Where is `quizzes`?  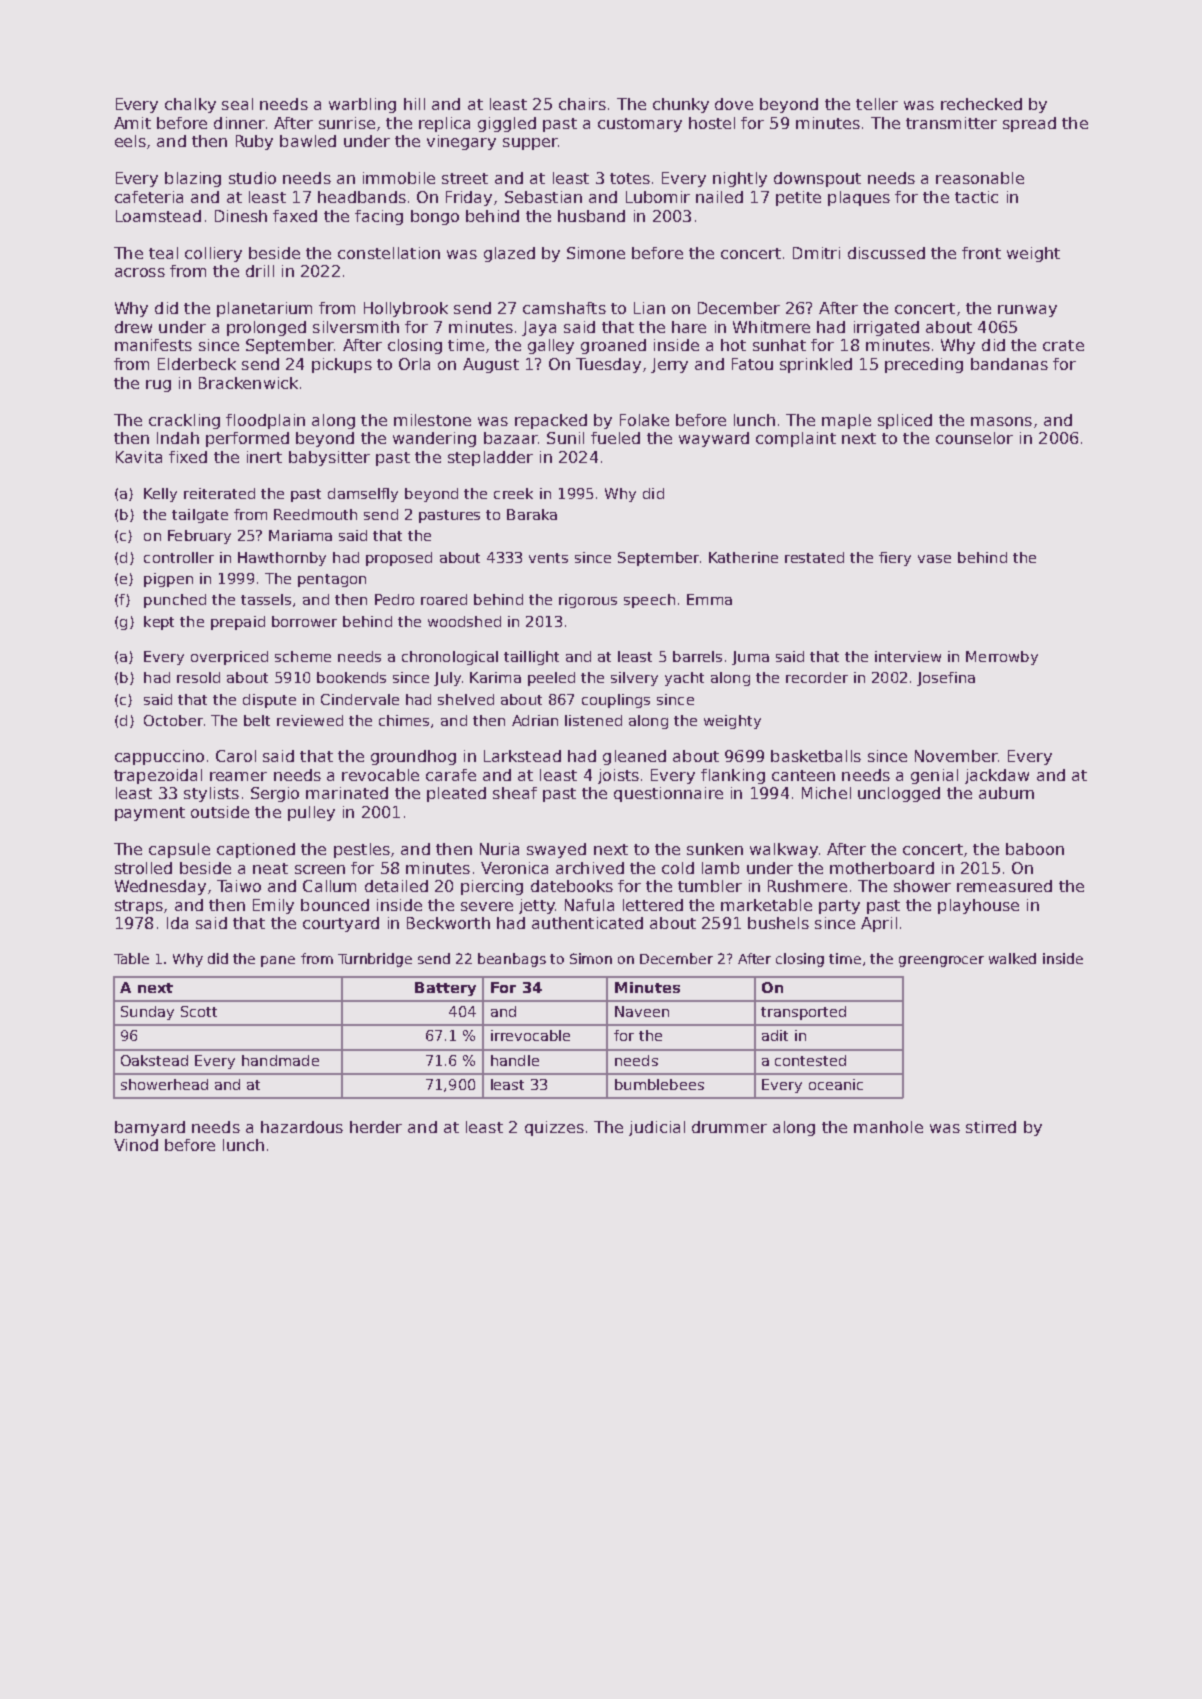 quizzes is located at coordinates (554, 1128).
